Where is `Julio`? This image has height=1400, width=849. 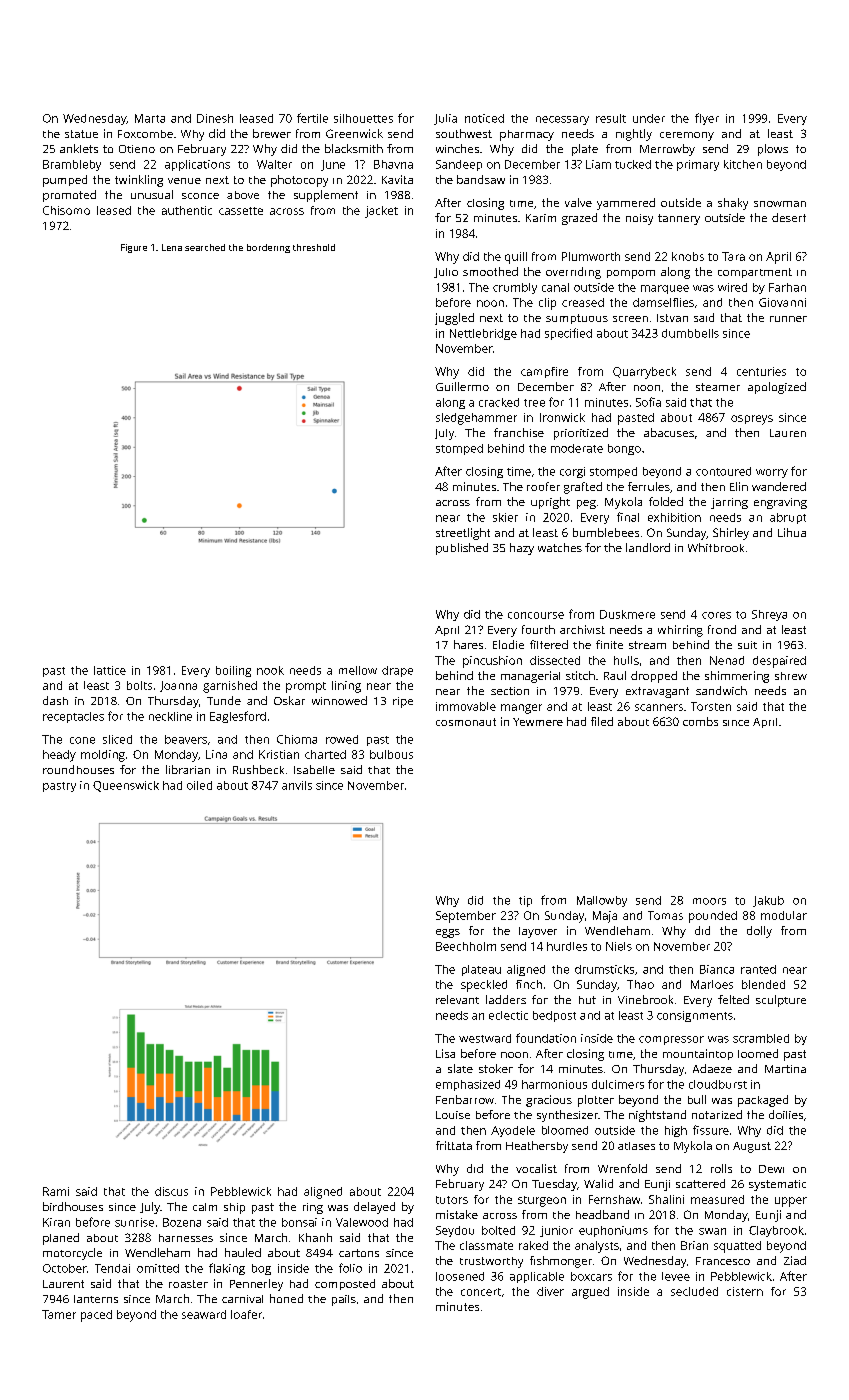 Julio is located at coordinates (446, 273).
